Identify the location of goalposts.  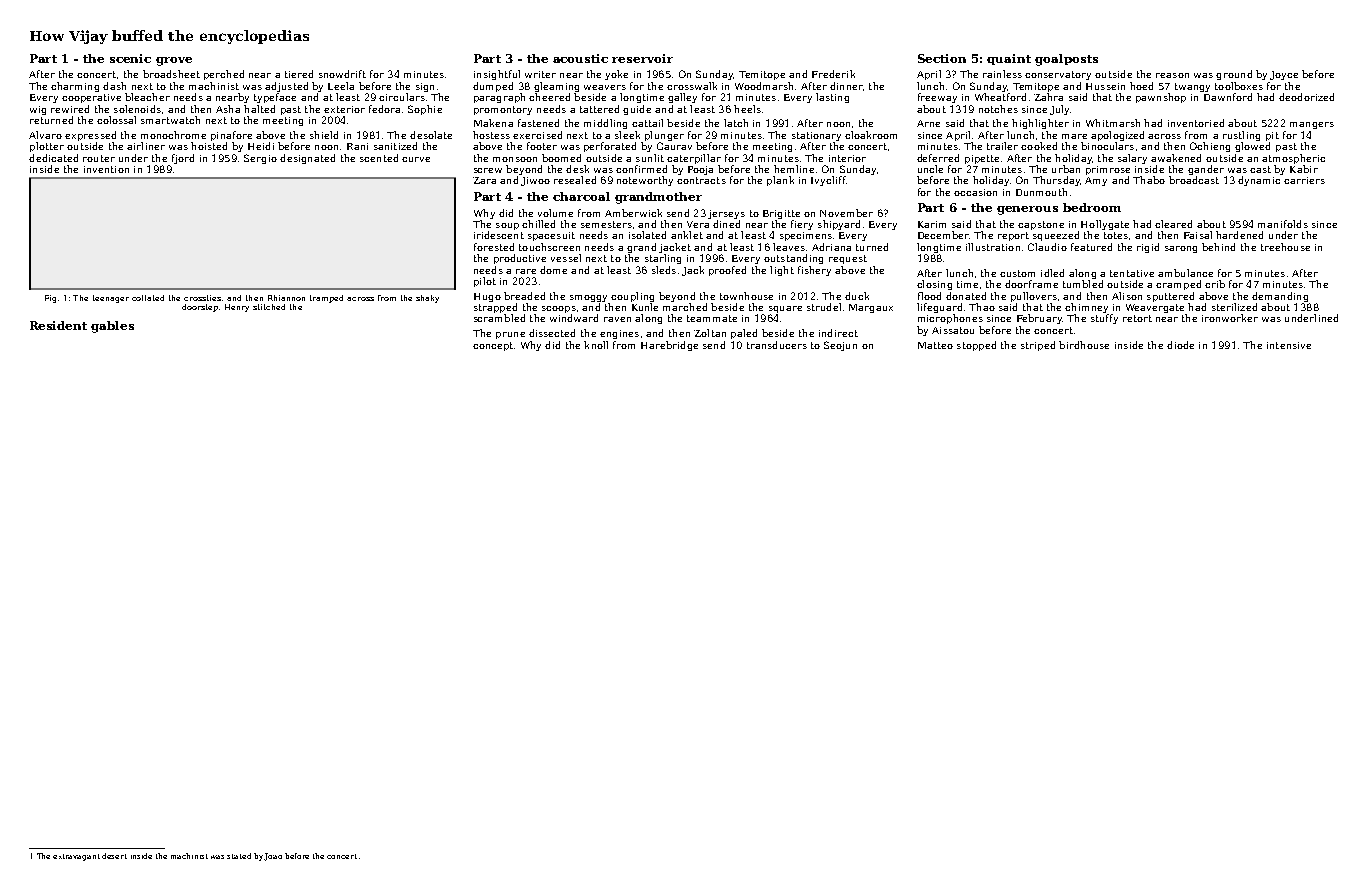
(1066, 60).
